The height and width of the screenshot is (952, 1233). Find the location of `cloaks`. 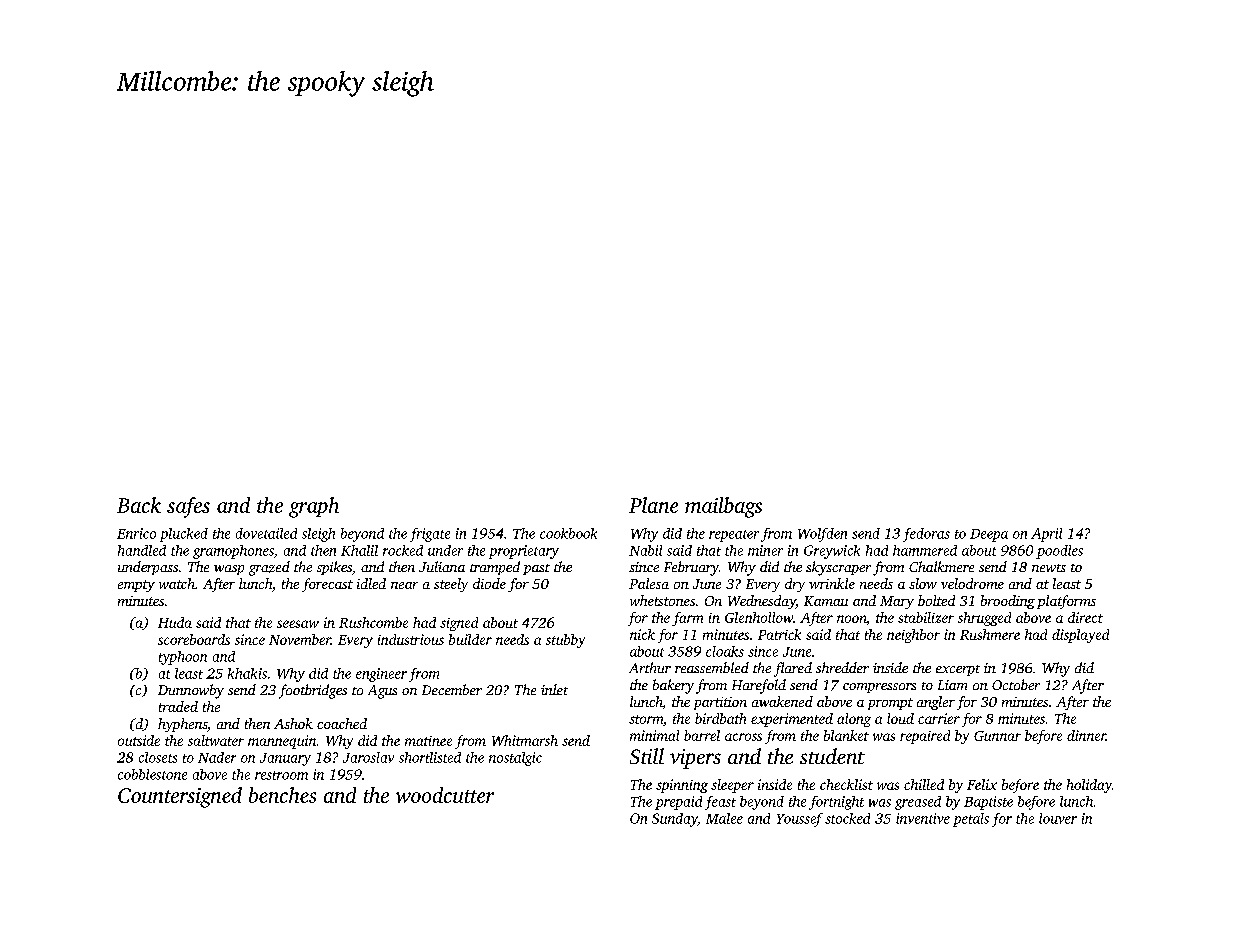

cloaks is located at coordinates (725, 651).
